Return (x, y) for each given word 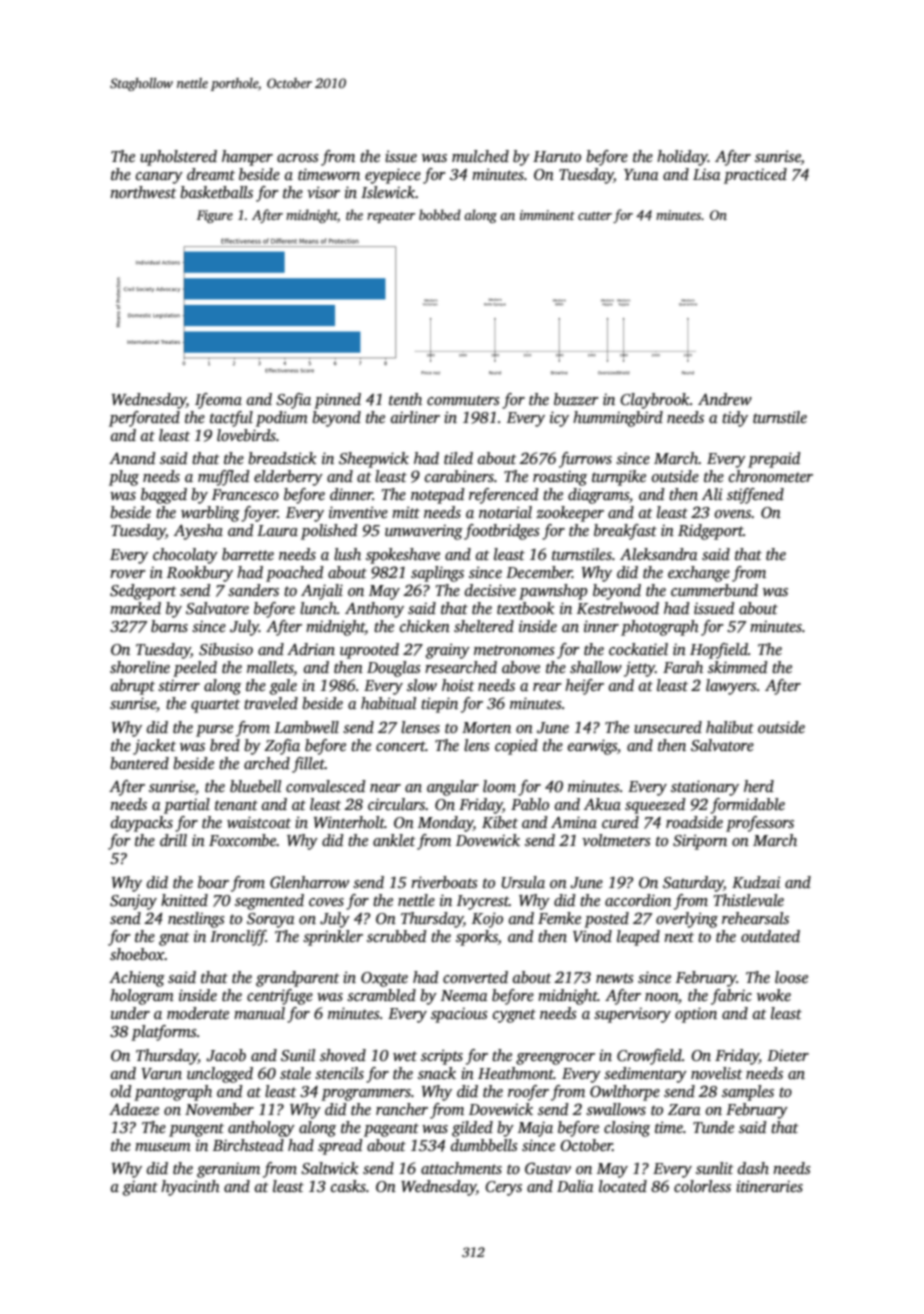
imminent (547, 215)
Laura (277, 530)
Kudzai (756, 882)
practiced (755, 176)
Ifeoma (218, 401)
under (130, 1013)
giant (140, 1188)
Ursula (523, 882)
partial (187, 806)
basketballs (216, 192)
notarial (505, 512)
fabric (731, 997)
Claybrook (655, 401)
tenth (405, 399)
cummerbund (714, 590)
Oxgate (384, 979)
